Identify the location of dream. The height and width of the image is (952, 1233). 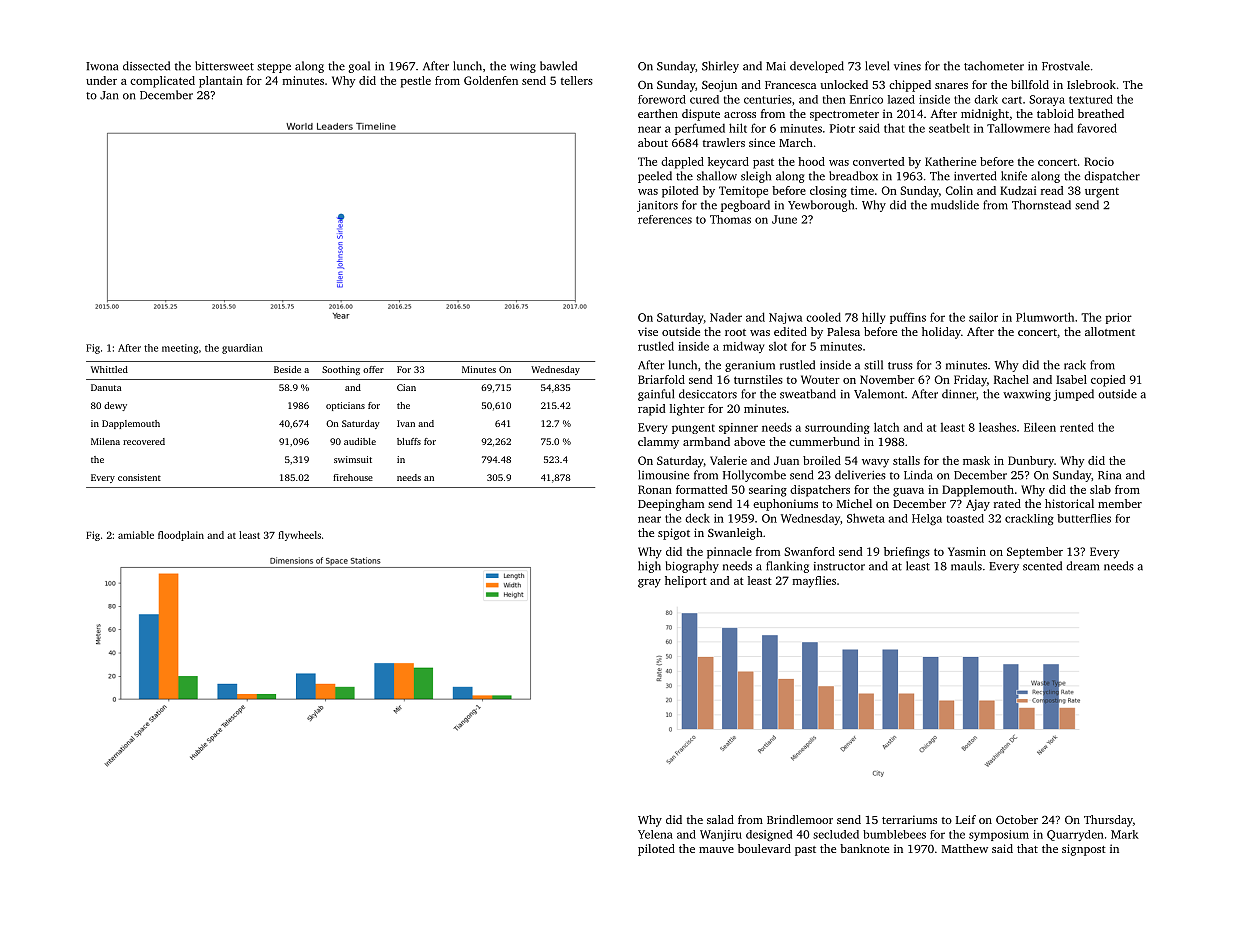
(1082, 566).
